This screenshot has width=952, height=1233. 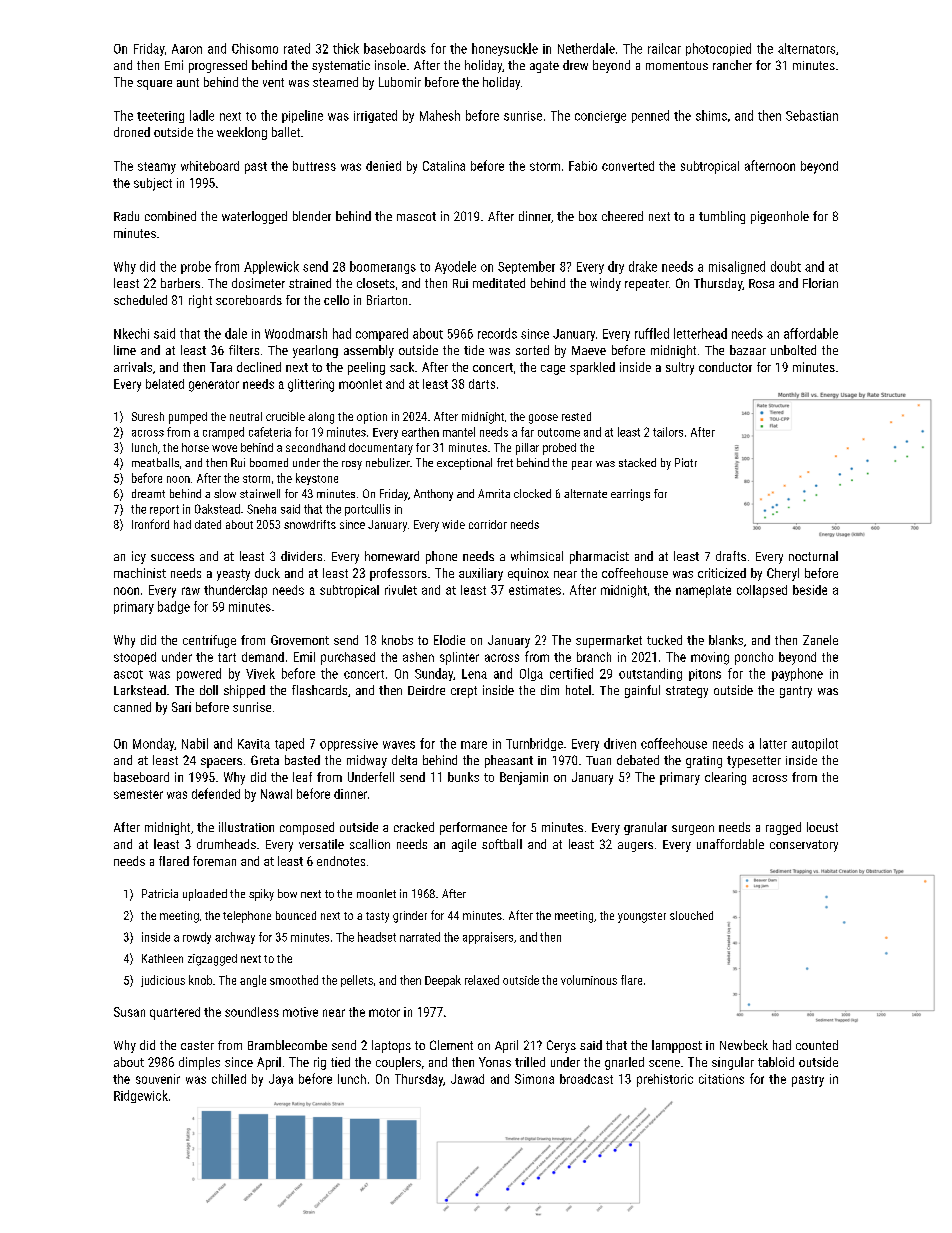 I want to click on square, so click(x=154, y=85).
